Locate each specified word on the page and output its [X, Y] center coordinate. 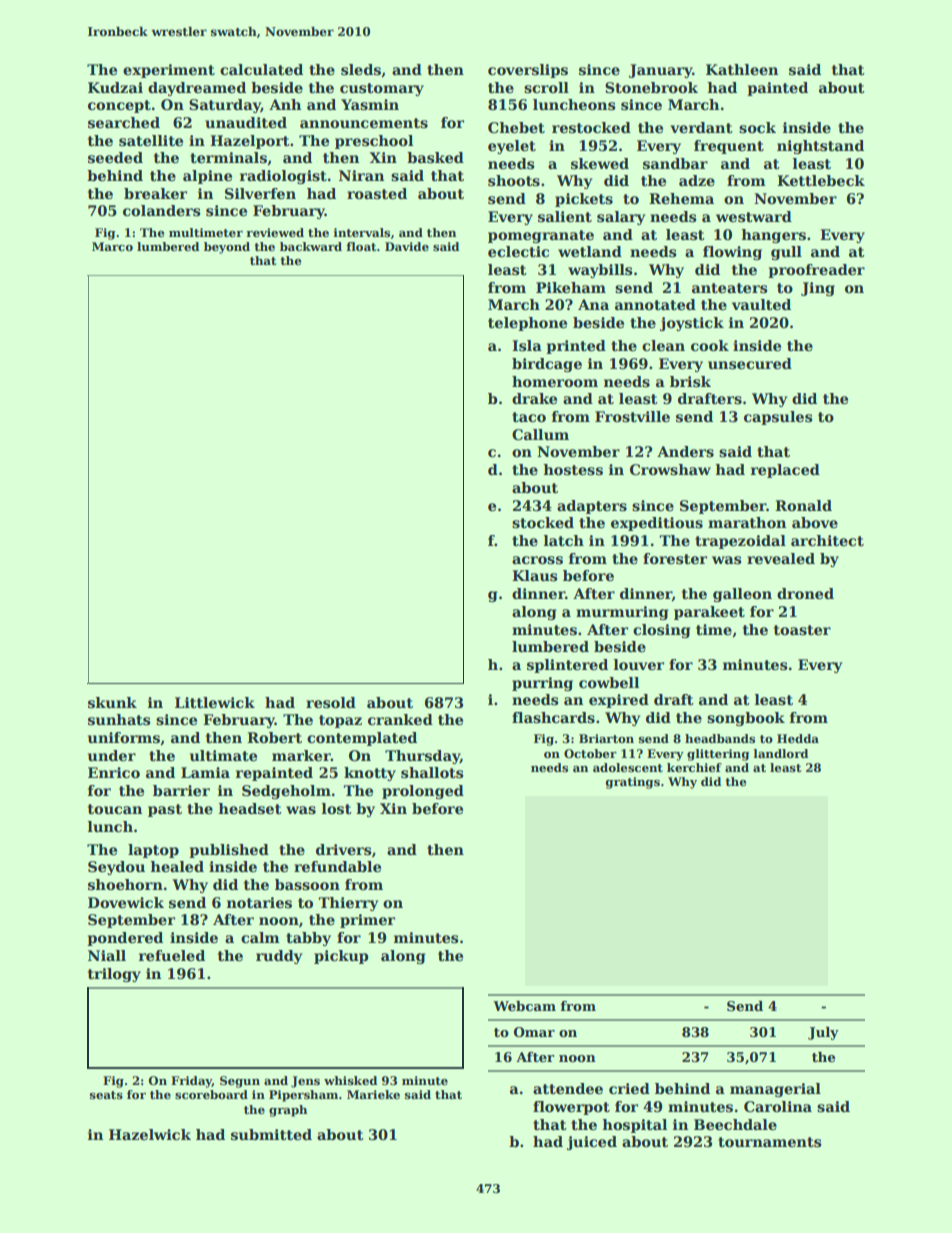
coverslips [528, 71]
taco [529, 417]
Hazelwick [150, 1134]
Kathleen [742, 69]
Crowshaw [670, 469]
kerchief [694, 767]
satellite [151, 140]
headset [250, 808]
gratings [633, 783]
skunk [112, 702]
